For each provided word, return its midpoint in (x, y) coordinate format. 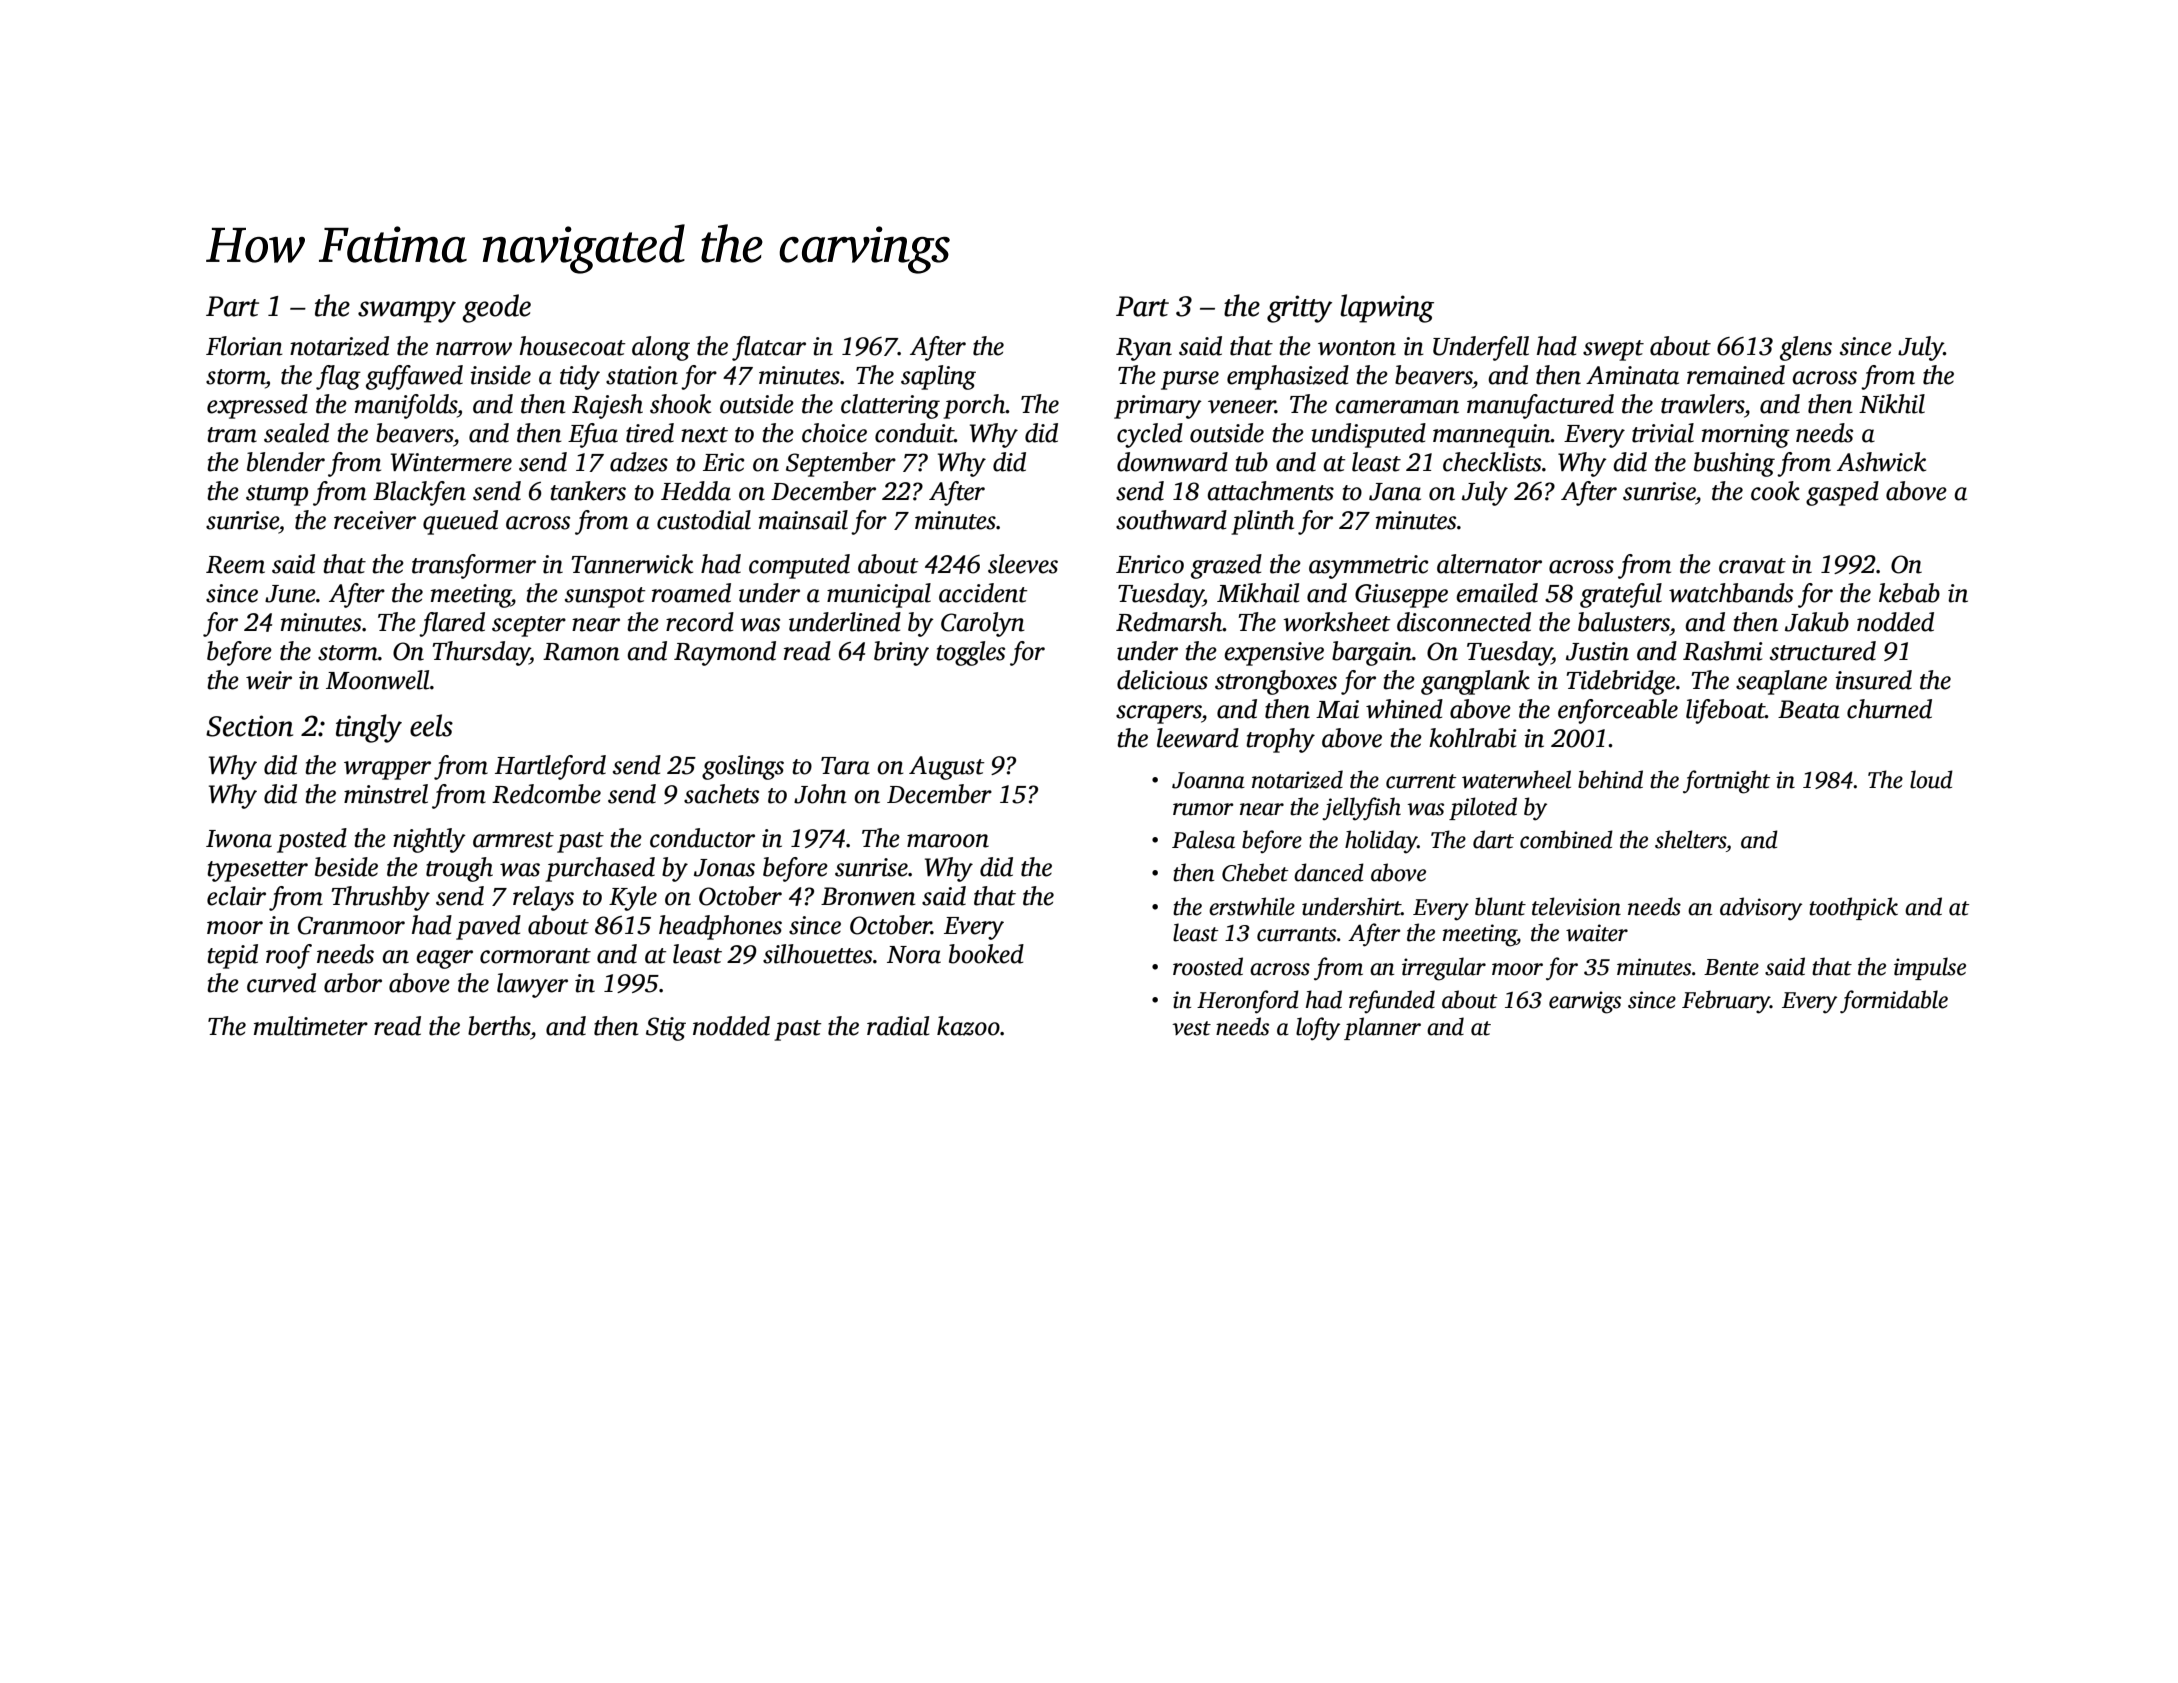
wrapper (387, 770)
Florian (244, 346)
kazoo (968, 1026)
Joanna (1208, 780)
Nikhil (1892, 404)
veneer (1242, 407)
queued (460, 522)
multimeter (311, 1026)
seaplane (1781, 682)
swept (1613, 350)
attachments (1270, 491)
